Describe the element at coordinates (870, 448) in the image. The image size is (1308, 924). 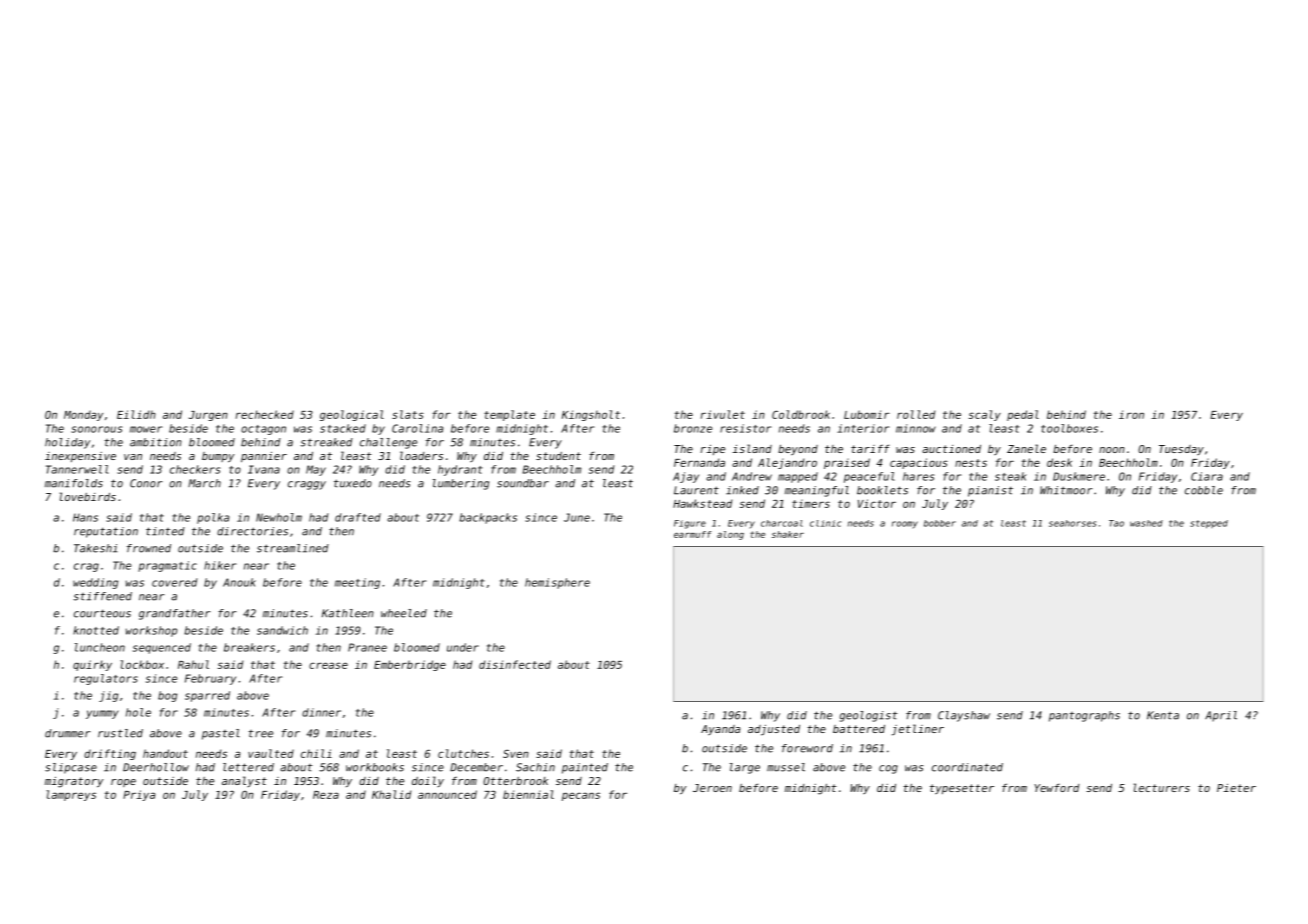
I see `tariff` at that location.
